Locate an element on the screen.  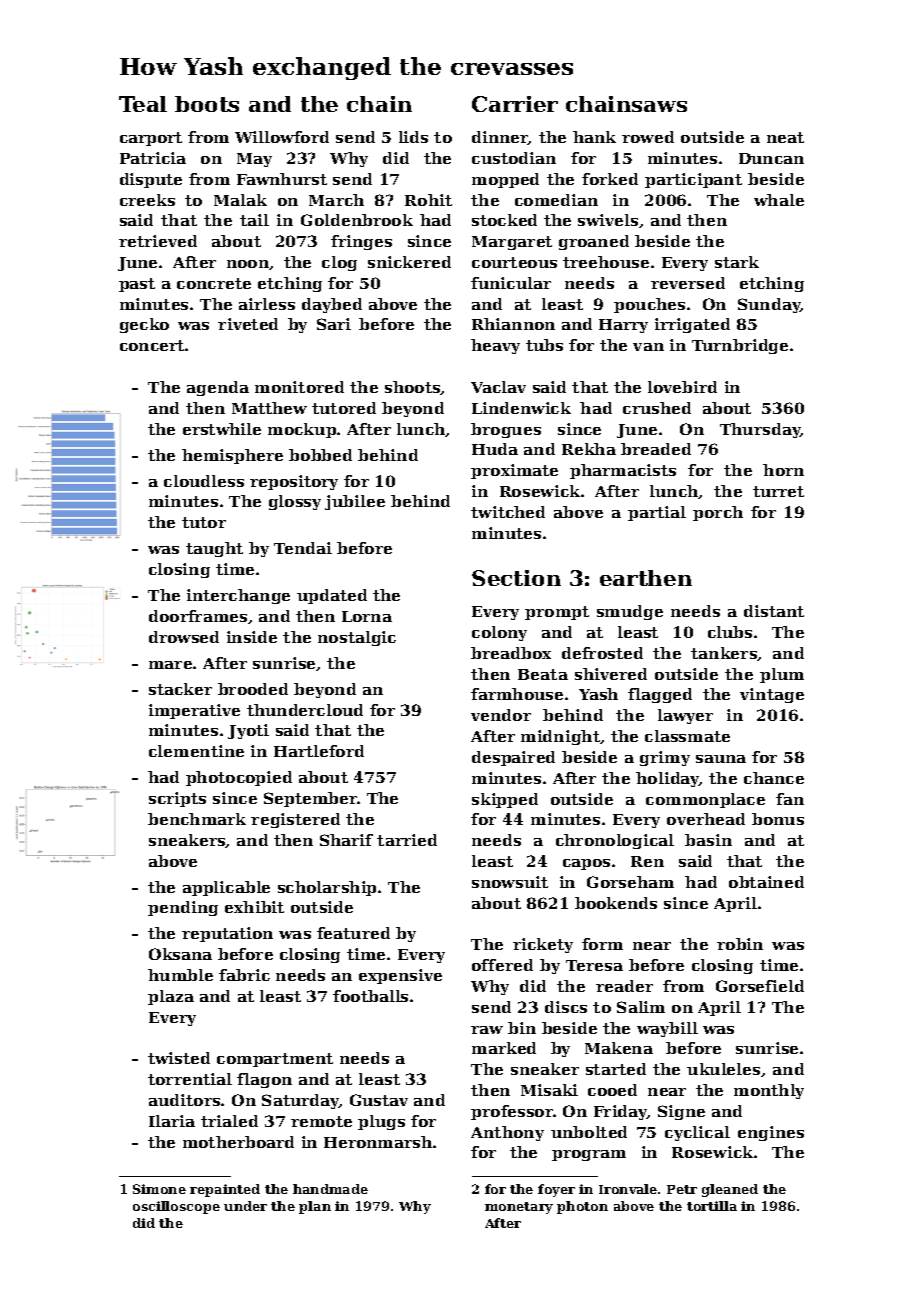
Turnbridge is located at coordinates (740, 346).
